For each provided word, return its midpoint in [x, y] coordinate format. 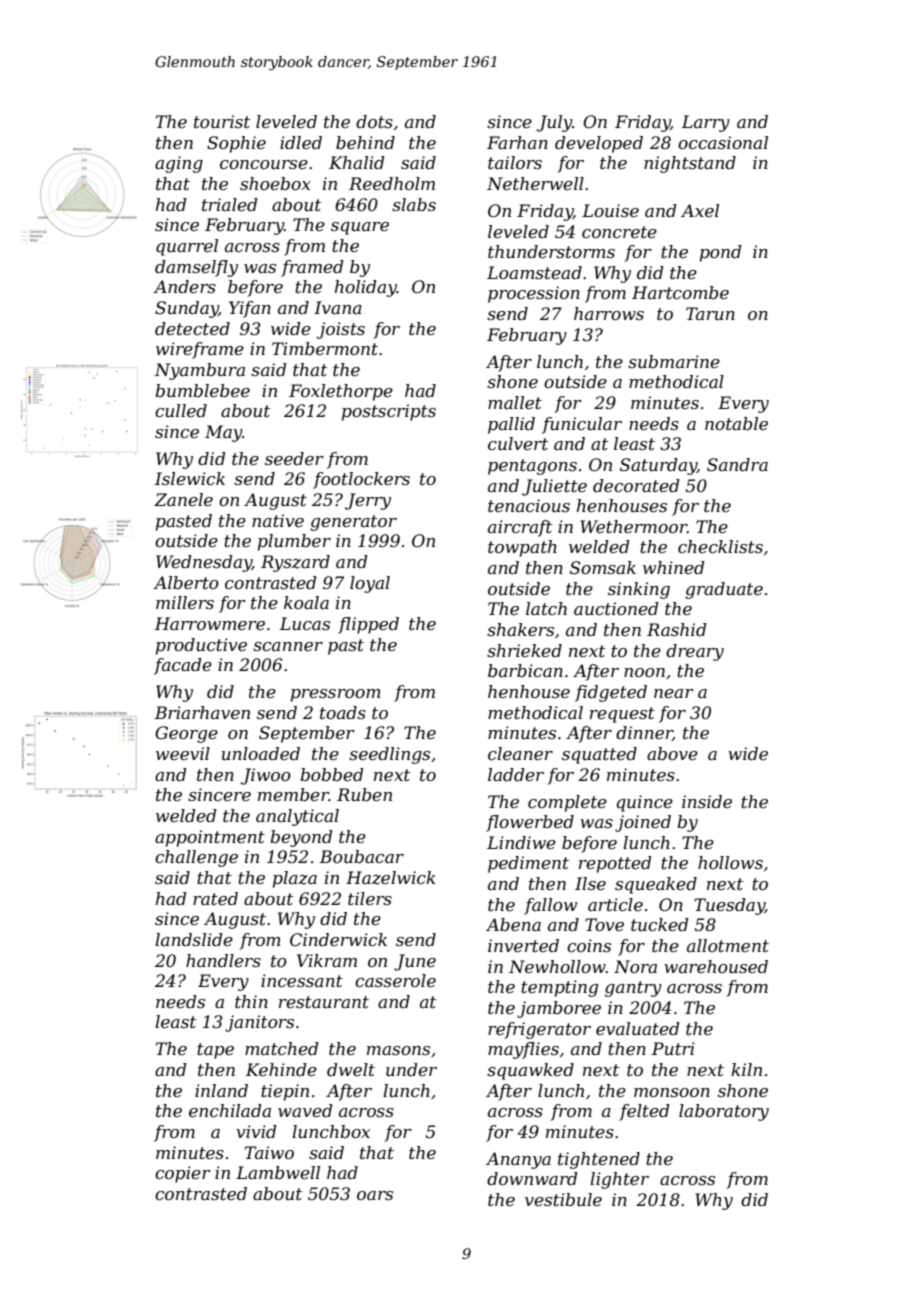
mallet [515, 402]
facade [183, 666]
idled [301, 142]
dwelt [351, 1069]
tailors [515, 162]
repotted [615, 864]
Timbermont [325, 348]
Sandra [737, 464]
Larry [706, 123]
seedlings [389, 755]
